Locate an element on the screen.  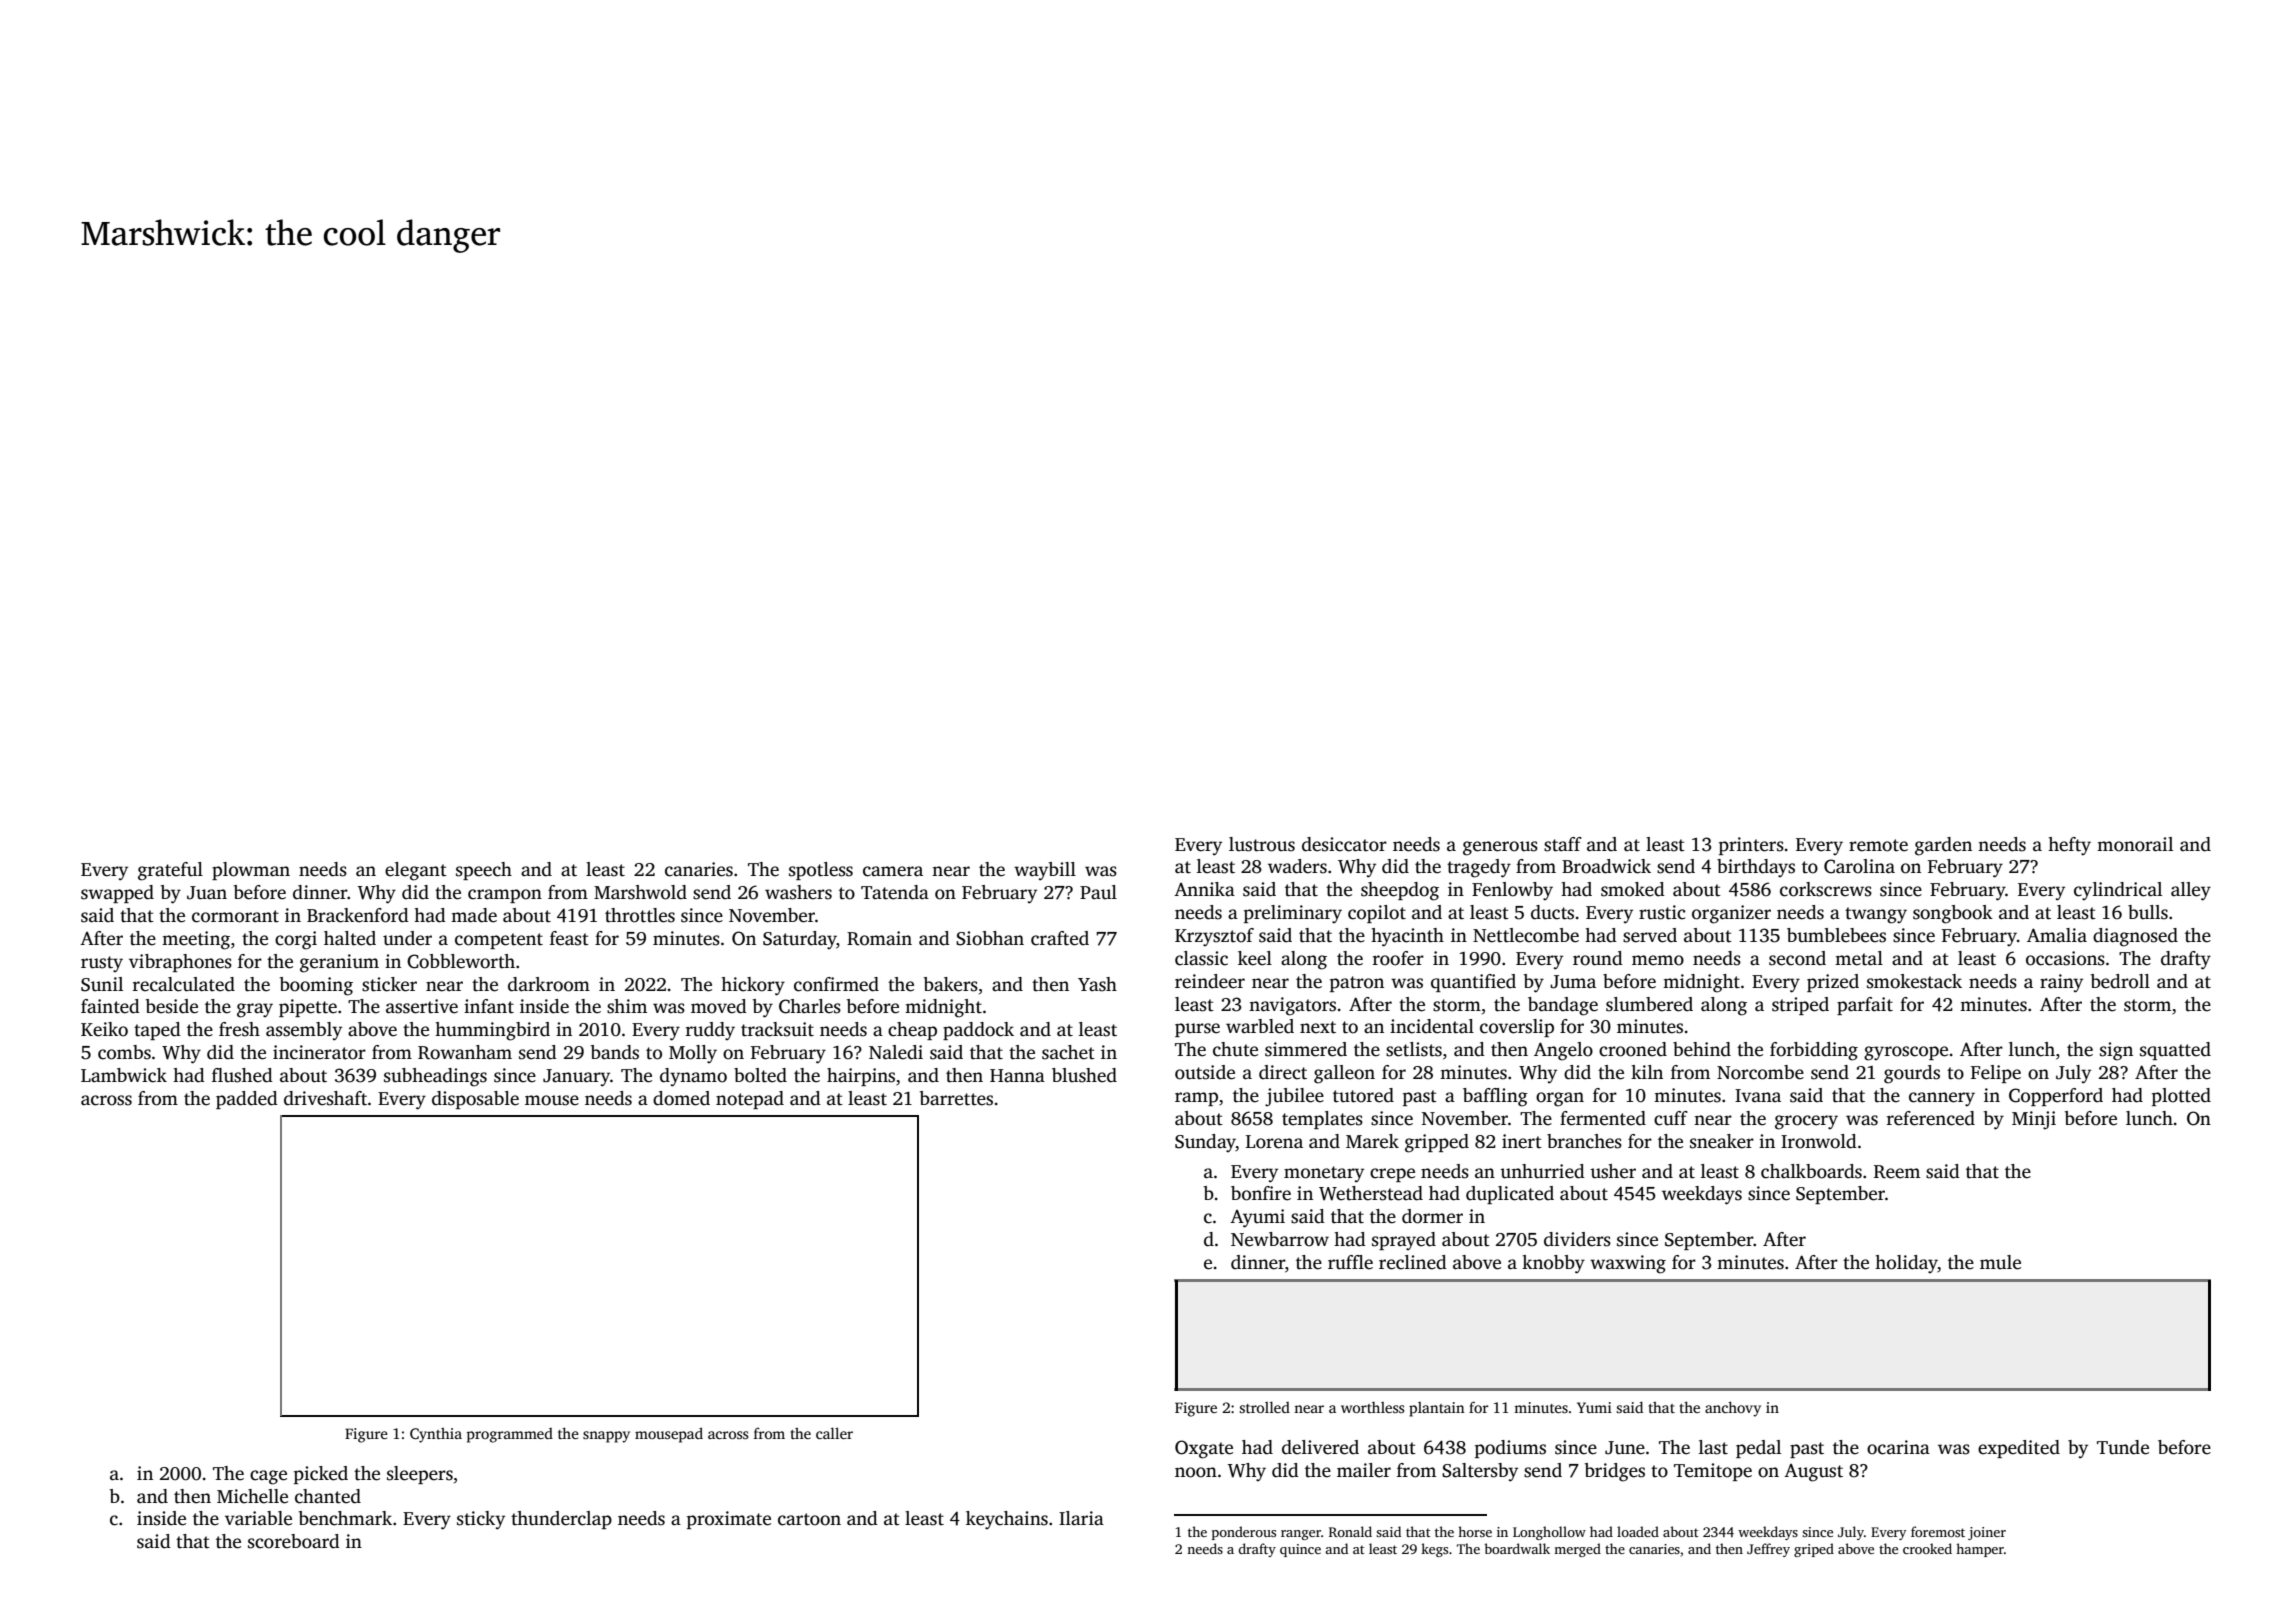
monorail is located at coordinates (2135, 844).
